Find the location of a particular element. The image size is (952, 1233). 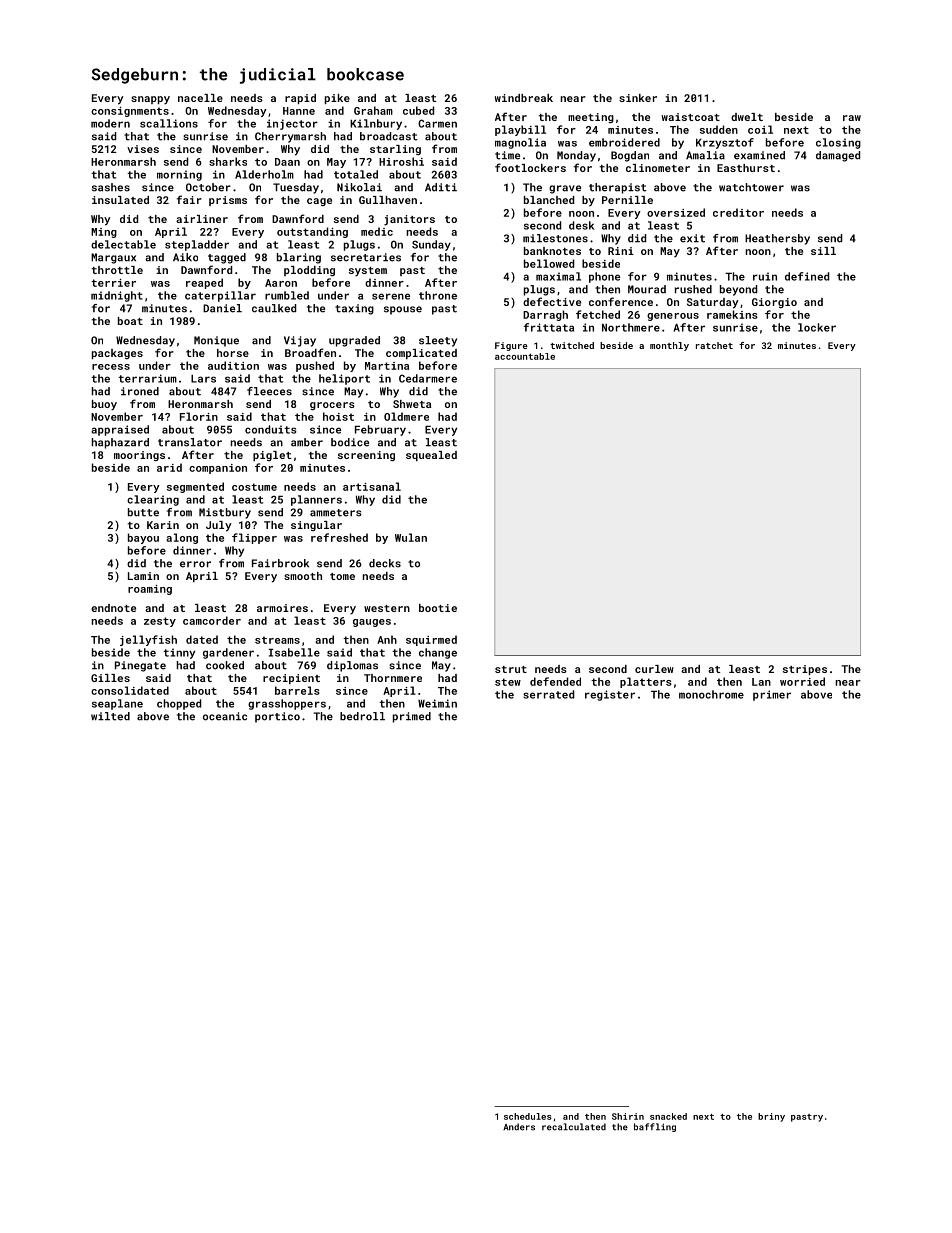

throne is located at coordinates (438, 295).
